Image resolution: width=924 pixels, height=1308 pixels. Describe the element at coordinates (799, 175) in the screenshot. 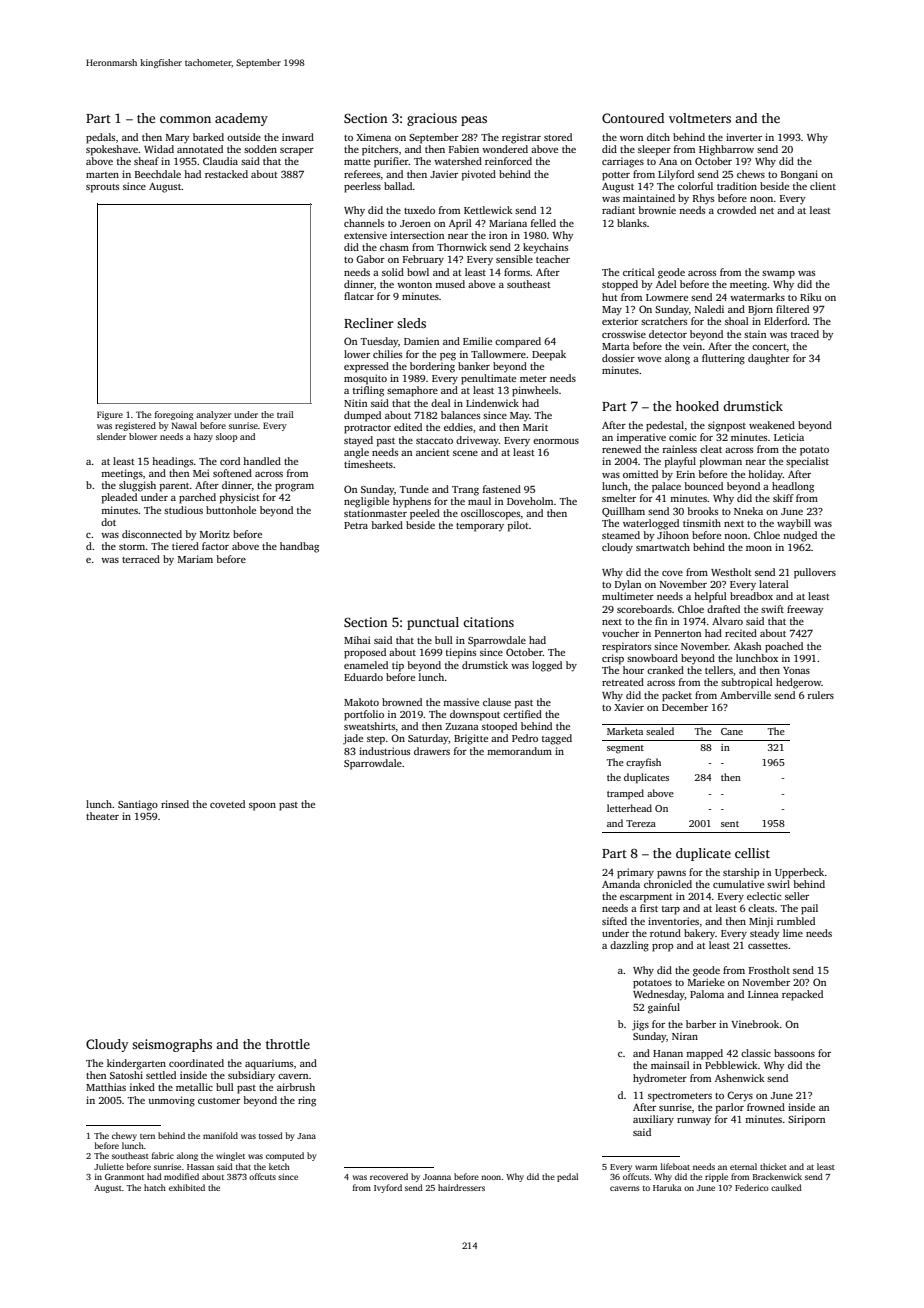

I see `Bongani` at that location.
